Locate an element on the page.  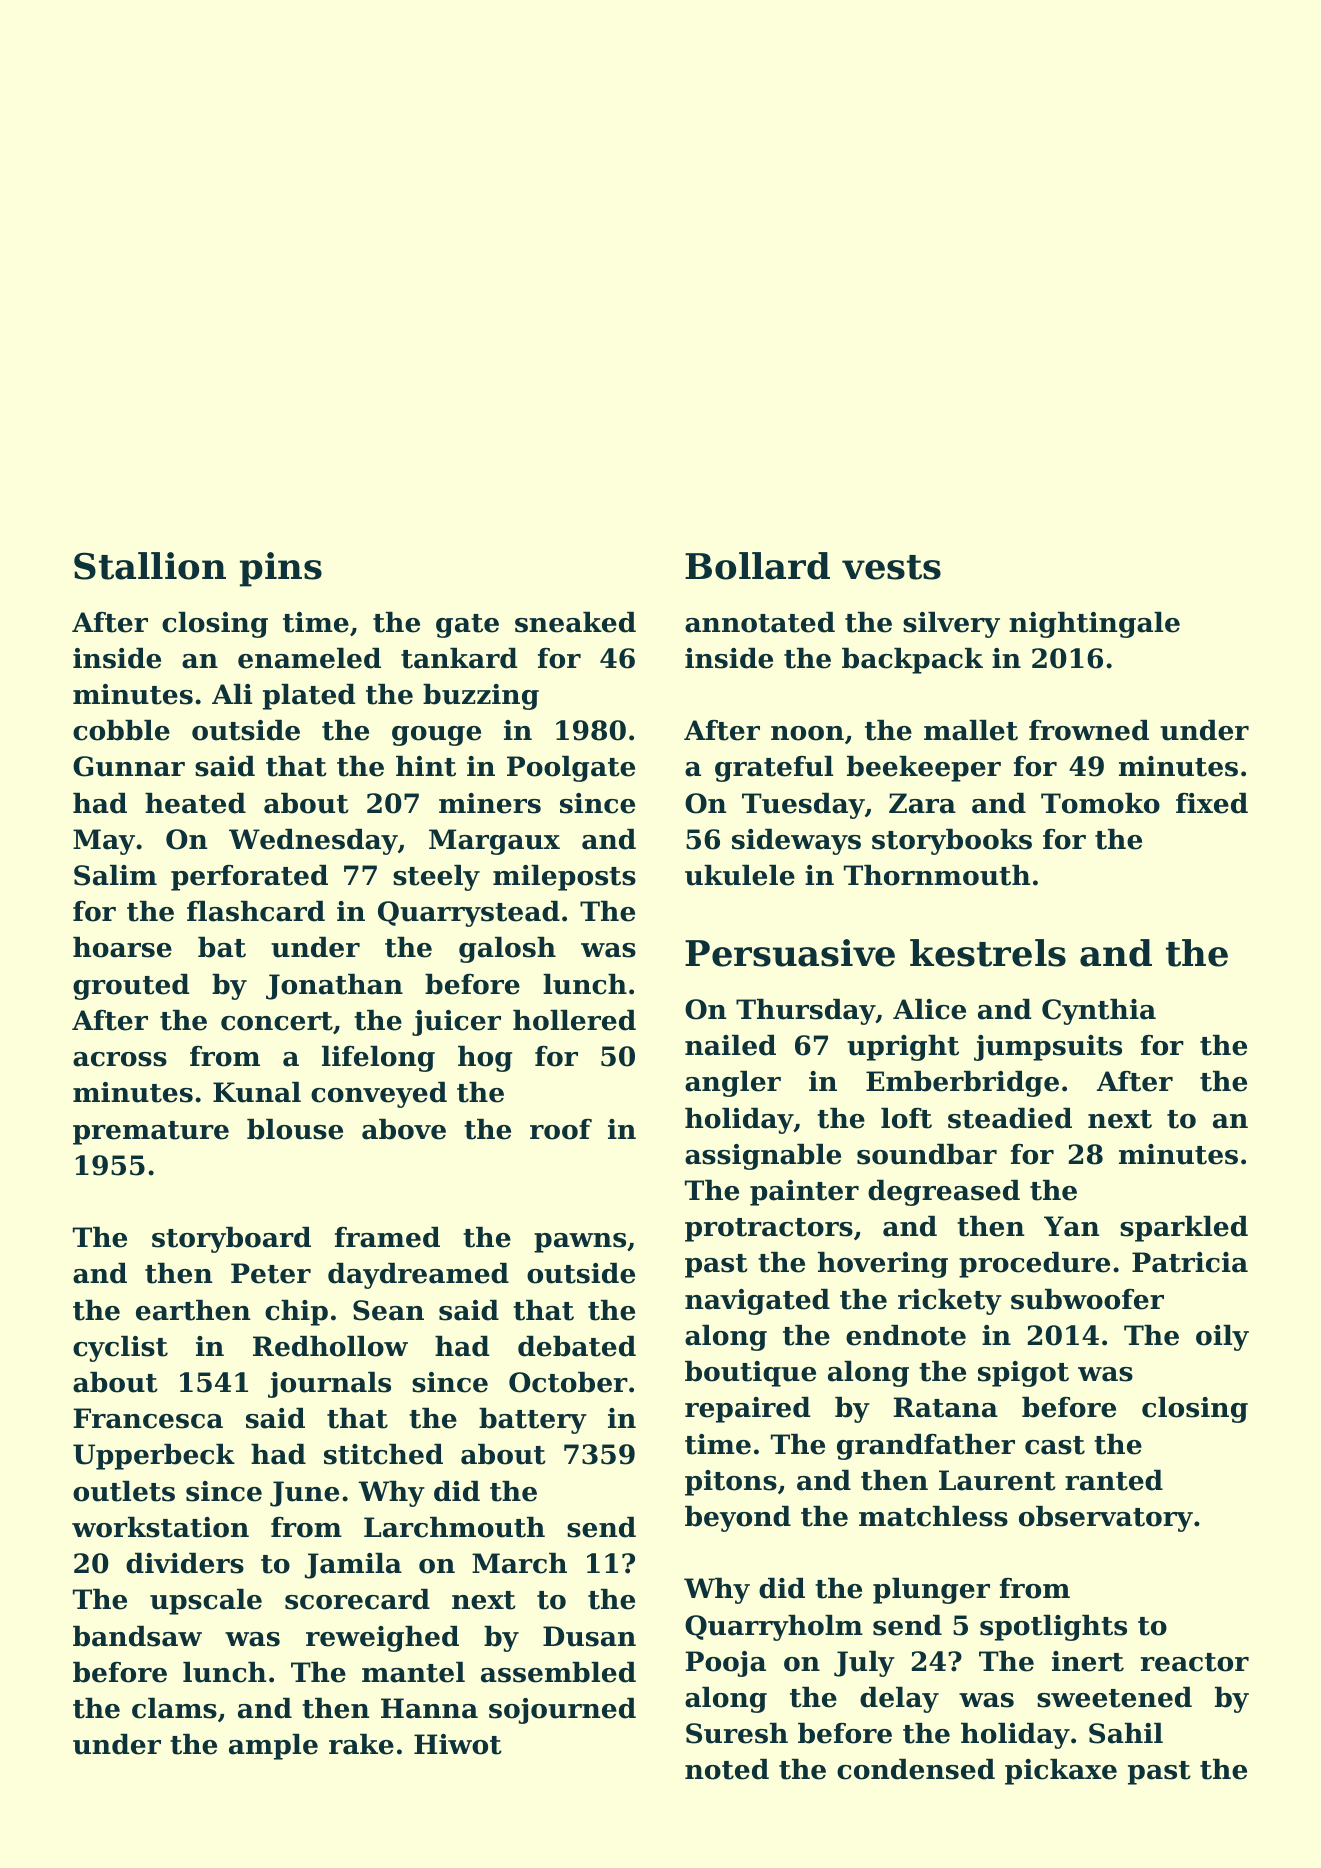
backpack is located at coordinates (912, 661).
